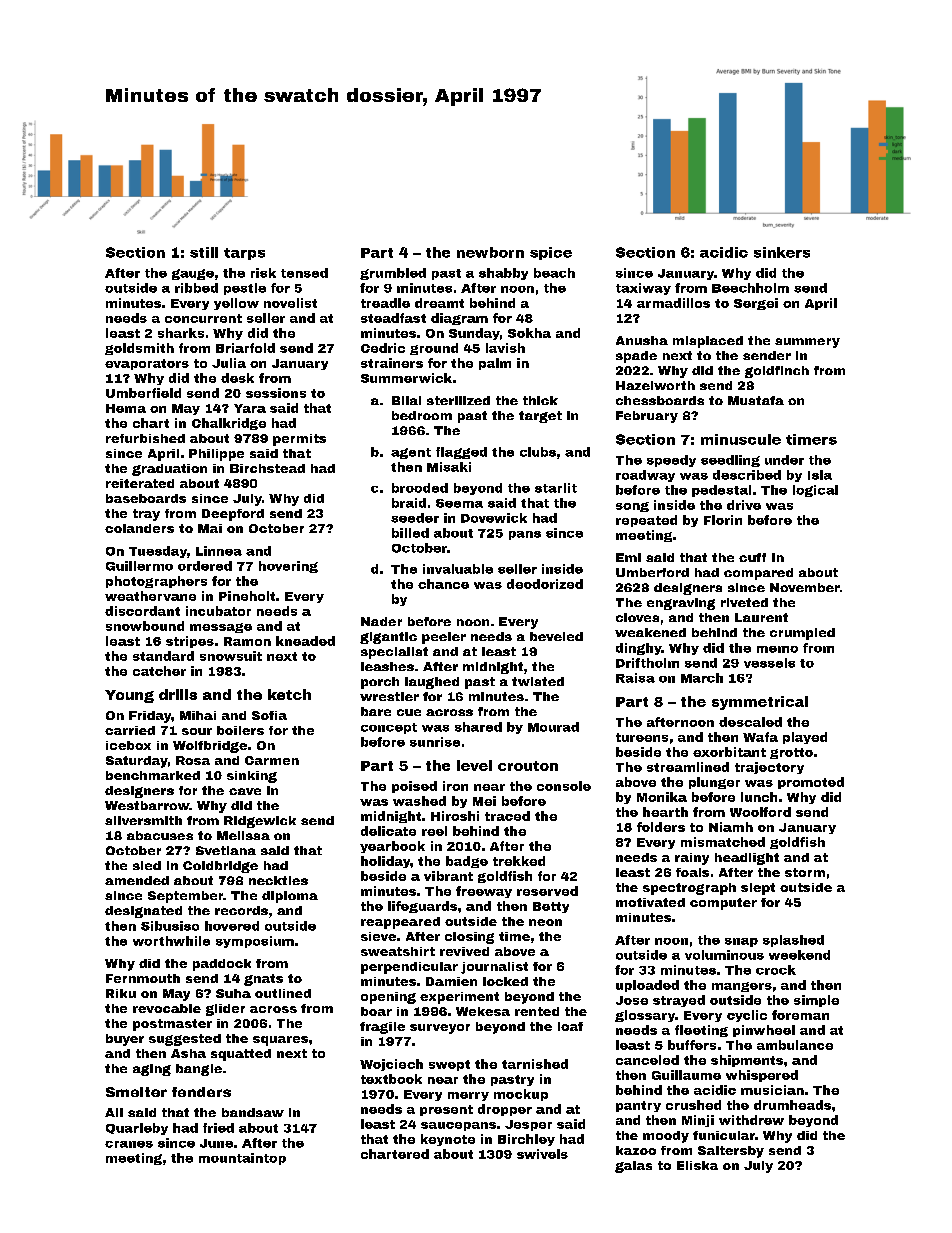 This screenshot has height=1233, width=952. Describe the element at coordinates (542, 1154) in the screenshot. I see `swivels` at that location.
